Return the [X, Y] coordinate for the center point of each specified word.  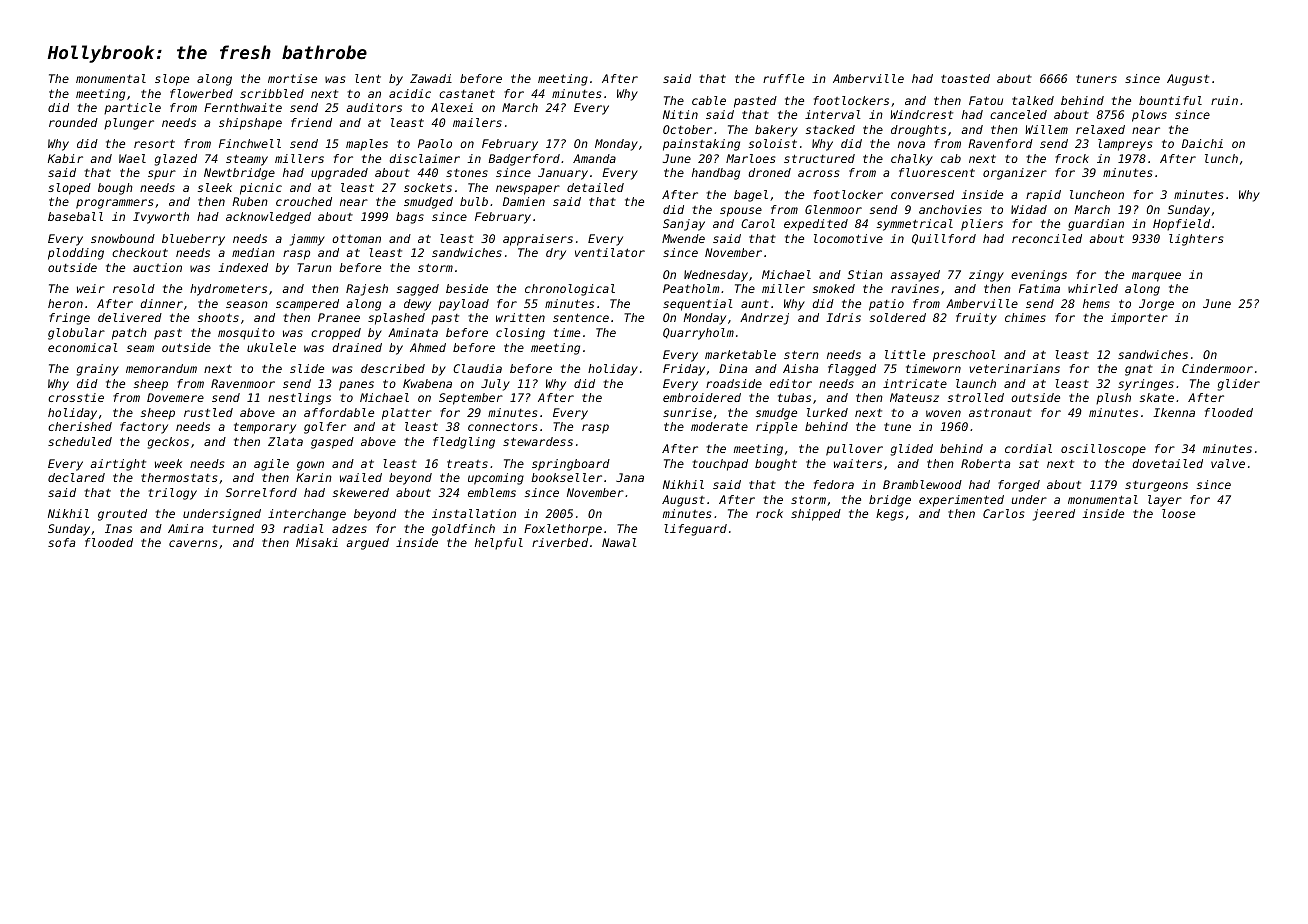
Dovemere [175, 397]
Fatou [986, 100]
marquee [1156, 277]
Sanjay [684, 225]
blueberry [193, 240]
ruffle [783, 78]
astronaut [1000, 412]
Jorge [1156, 305]
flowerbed [201, 93]
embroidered [702, 397]
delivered [130, 317]
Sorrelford [261, 492]
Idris [843, 317]
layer [1165, 501]
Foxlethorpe [563, 530]
